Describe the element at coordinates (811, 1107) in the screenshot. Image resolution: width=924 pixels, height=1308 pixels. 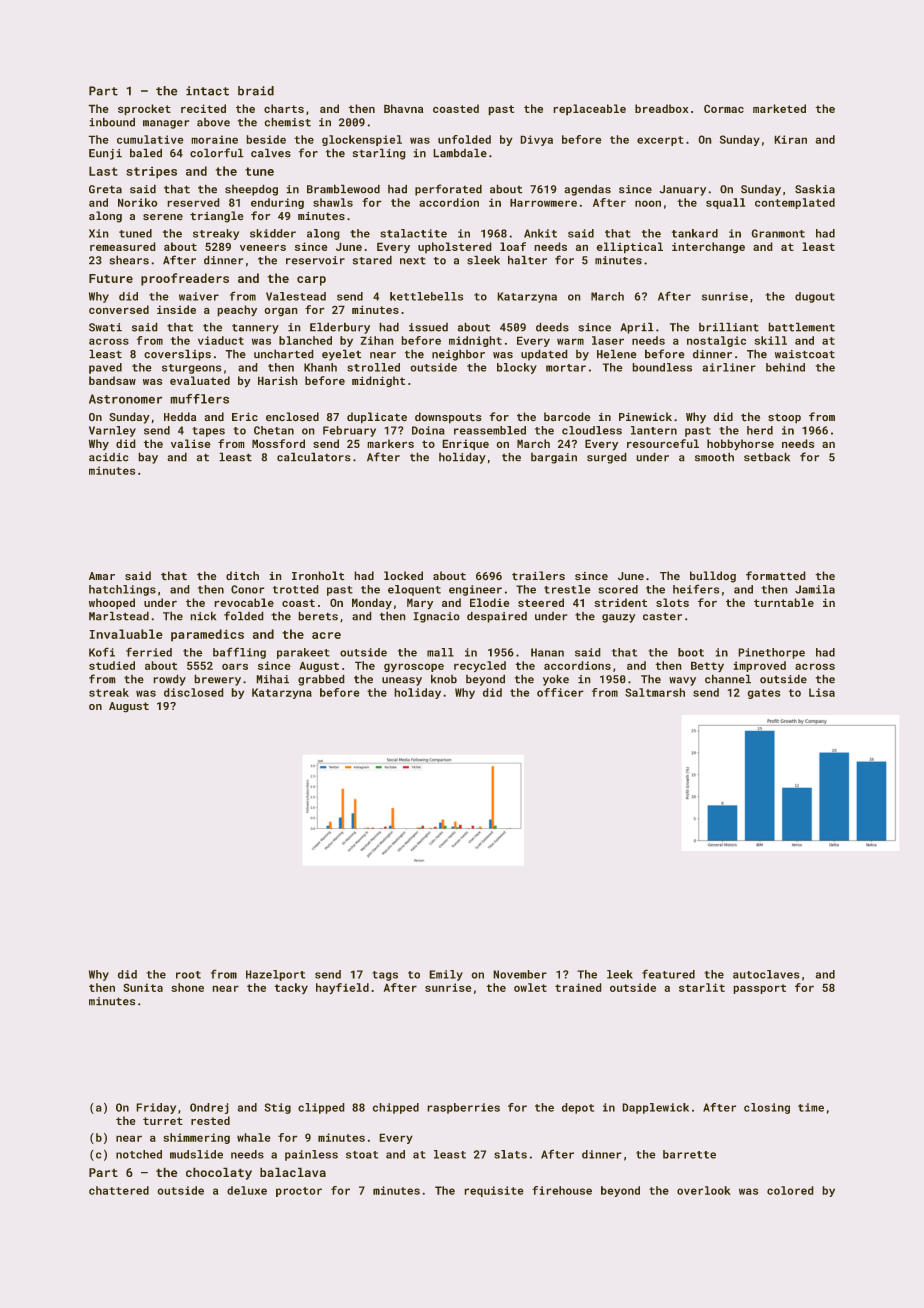
I see `time` at that location.
